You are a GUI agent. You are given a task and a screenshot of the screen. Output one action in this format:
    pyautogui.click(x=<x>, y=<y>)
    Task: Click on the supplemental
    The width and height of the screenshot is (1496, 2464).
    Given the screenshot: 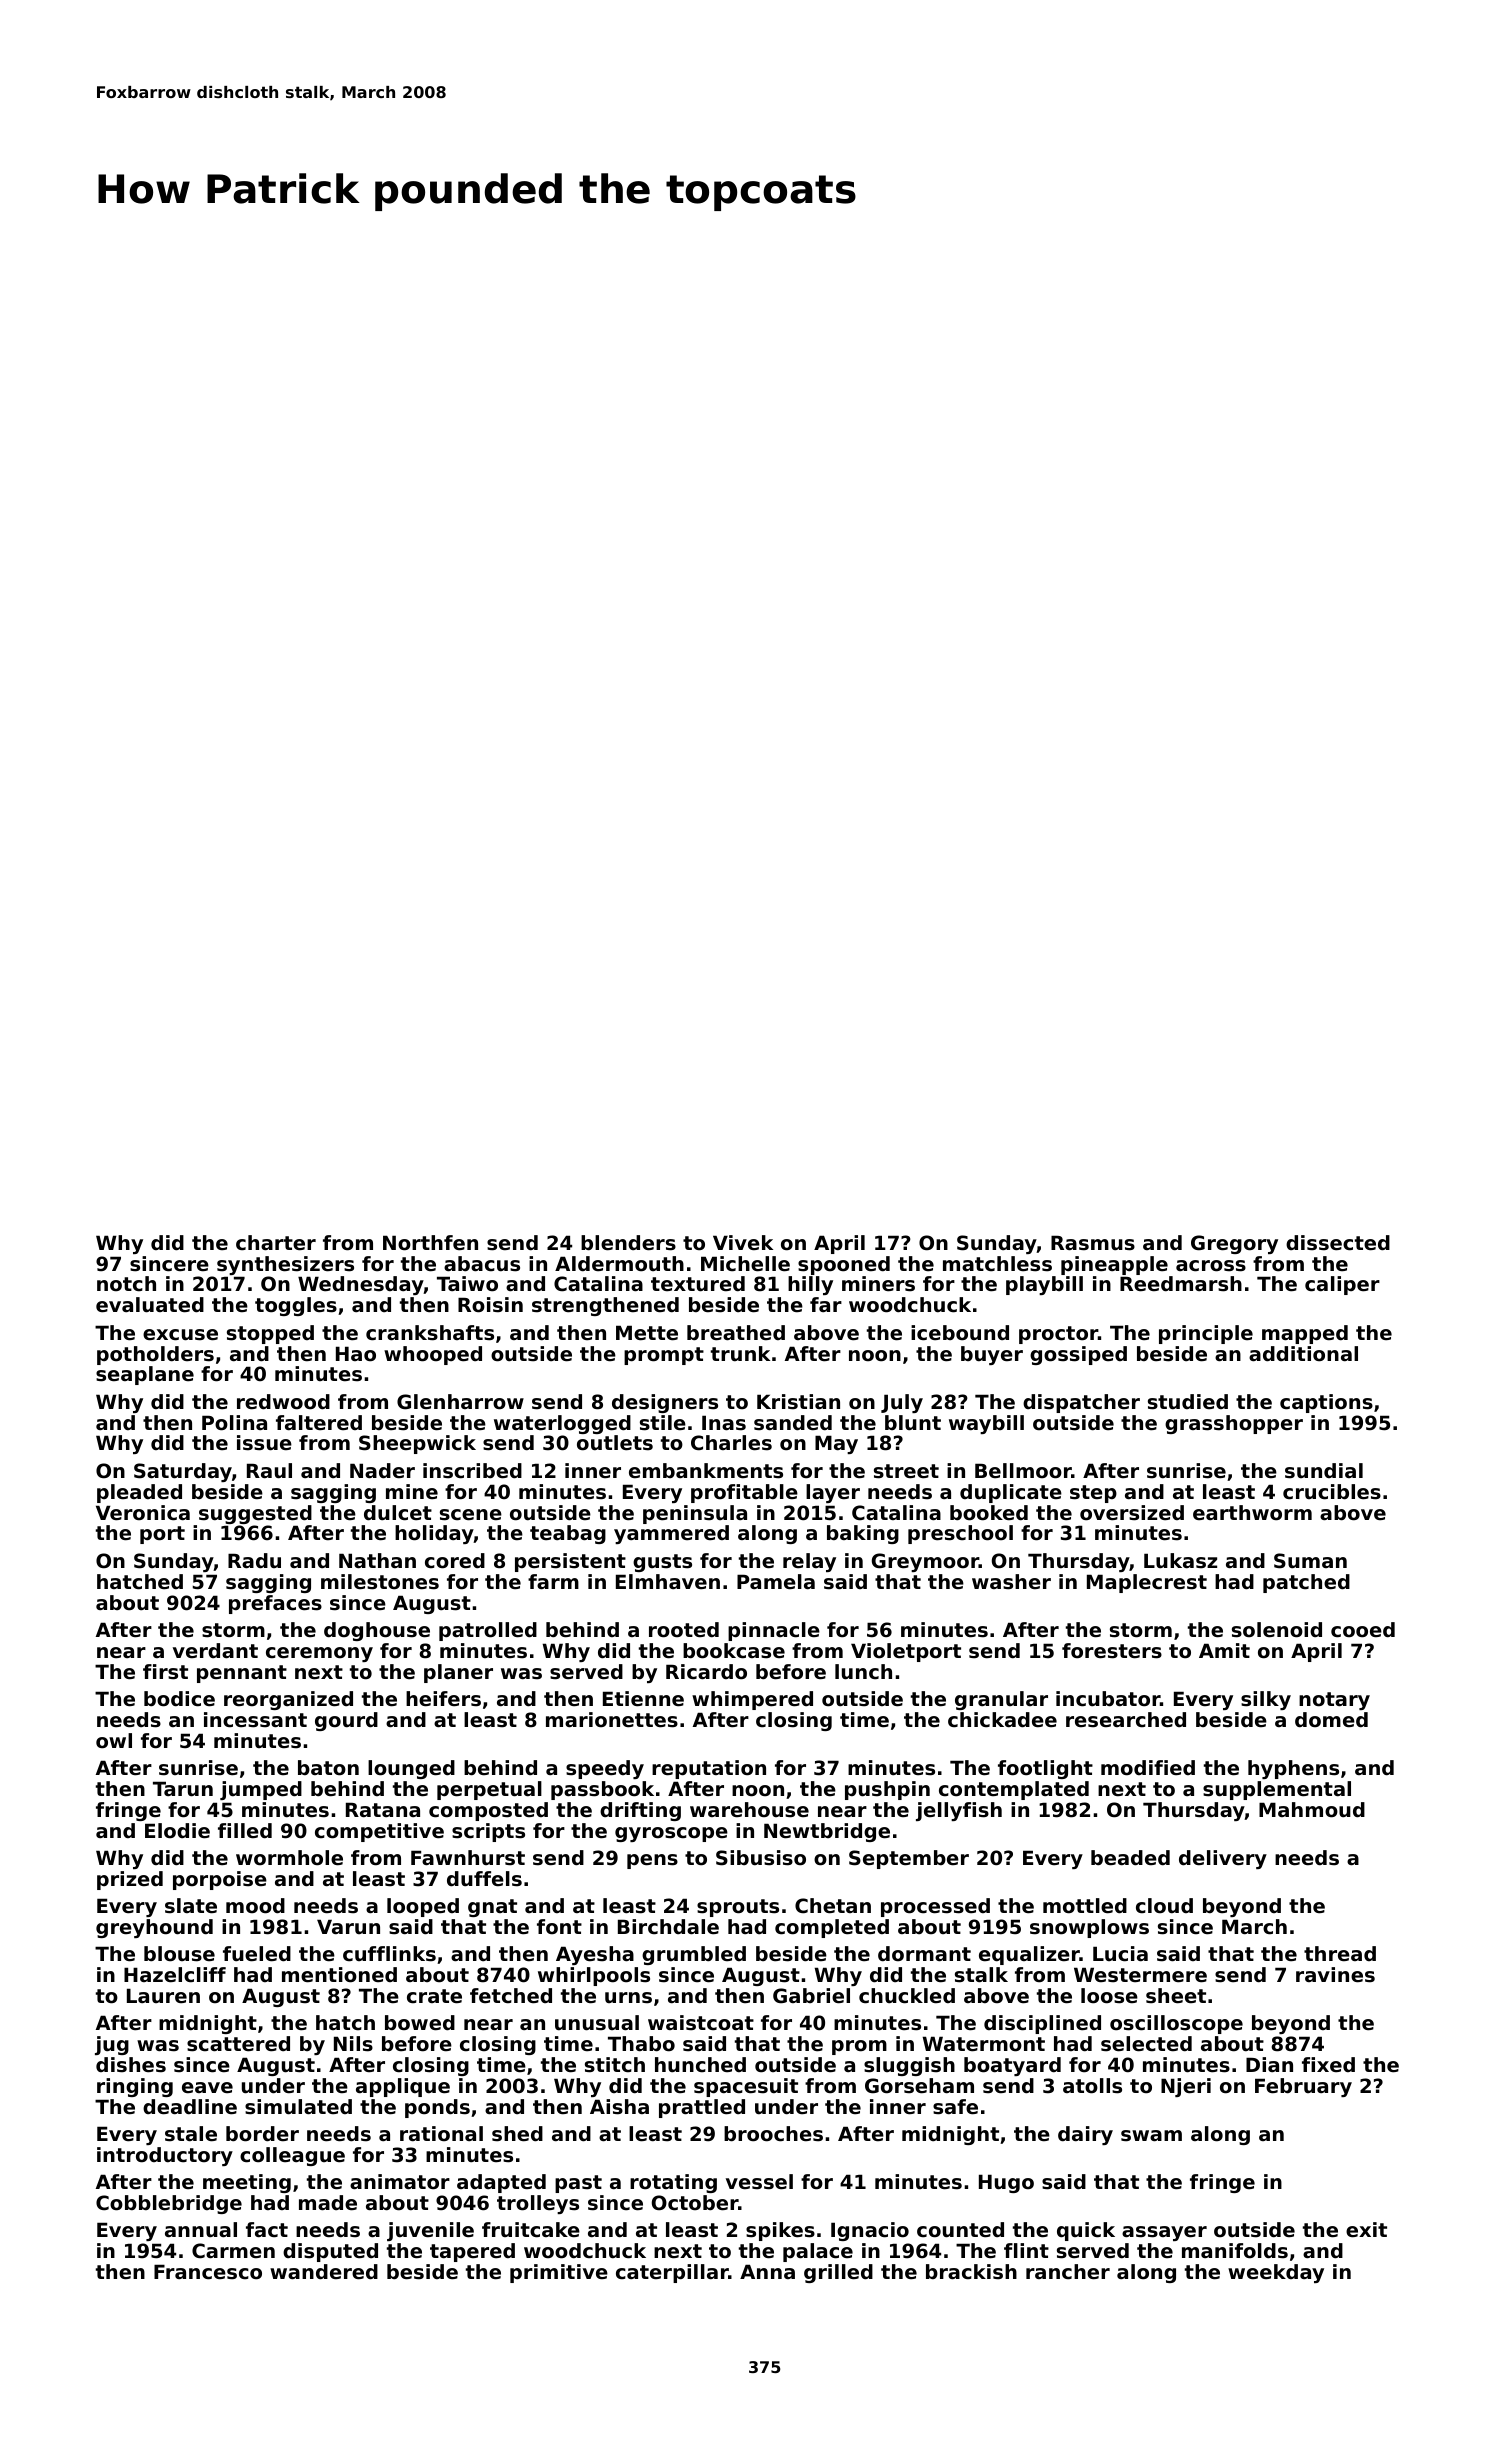 What is the action you would take?
    pyautogui.click(x=1277, y=1790)
